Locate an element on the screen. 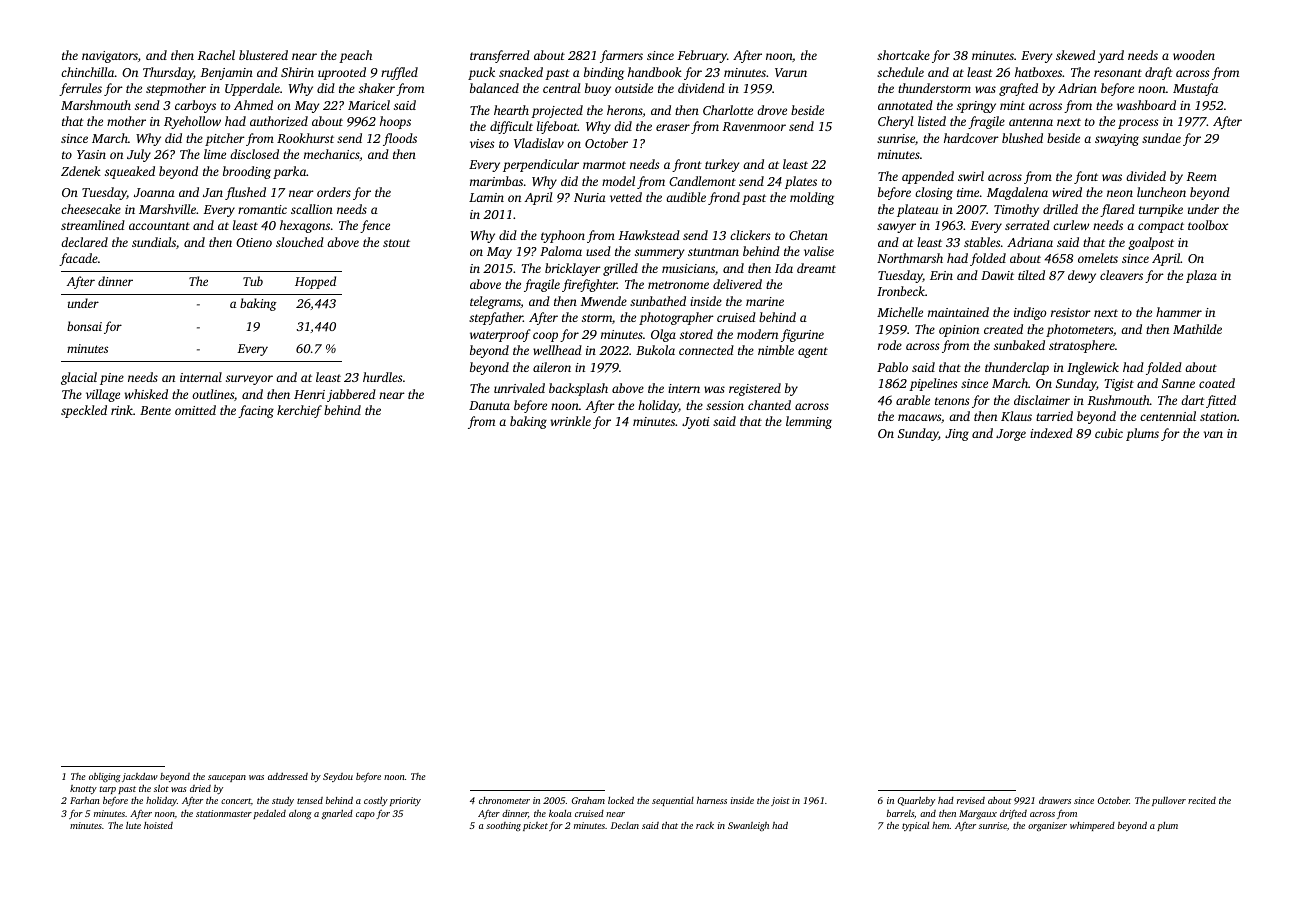 The width and height of the screenshot is (1308, 924). jackdaw is located at coordinates (140, 777).
